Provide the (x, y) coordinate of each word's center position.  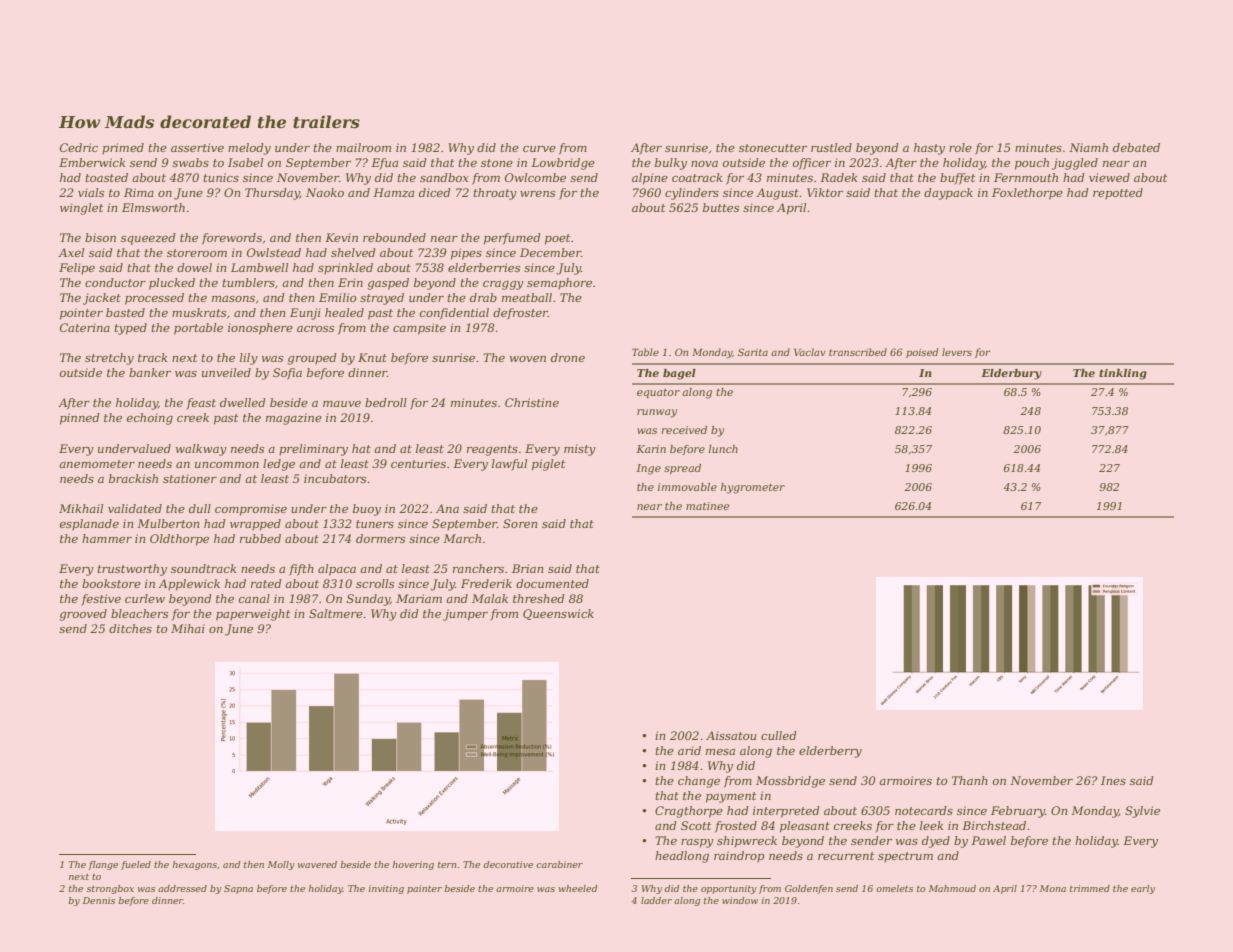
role (960, 147)
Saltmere (336, 613)
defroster (520, 314)
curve (539, 149)
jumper (465, 615)
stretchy (109, 359)
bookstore (111, 583)
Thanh (970, 780)
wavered (317, 864)
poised (922, 353)
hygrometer (753, 488)
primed (123, 149)
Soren (520, 523)
